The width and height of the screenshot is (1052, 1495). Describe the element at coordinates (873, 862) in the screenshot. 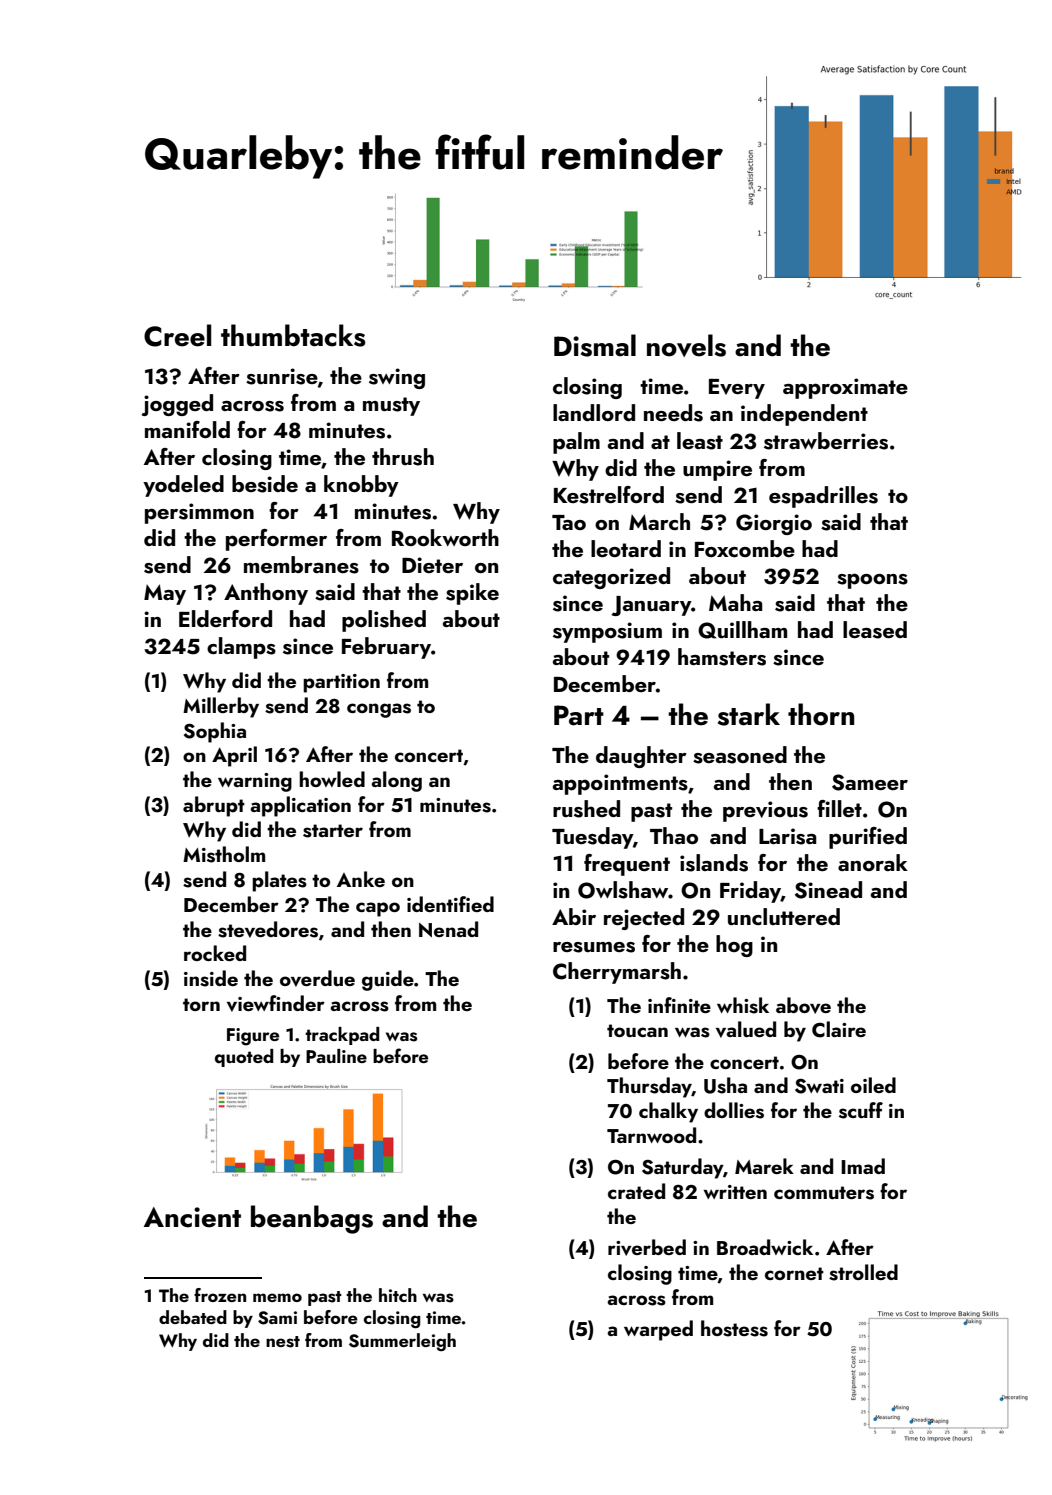

I see `anorak` at that location.
